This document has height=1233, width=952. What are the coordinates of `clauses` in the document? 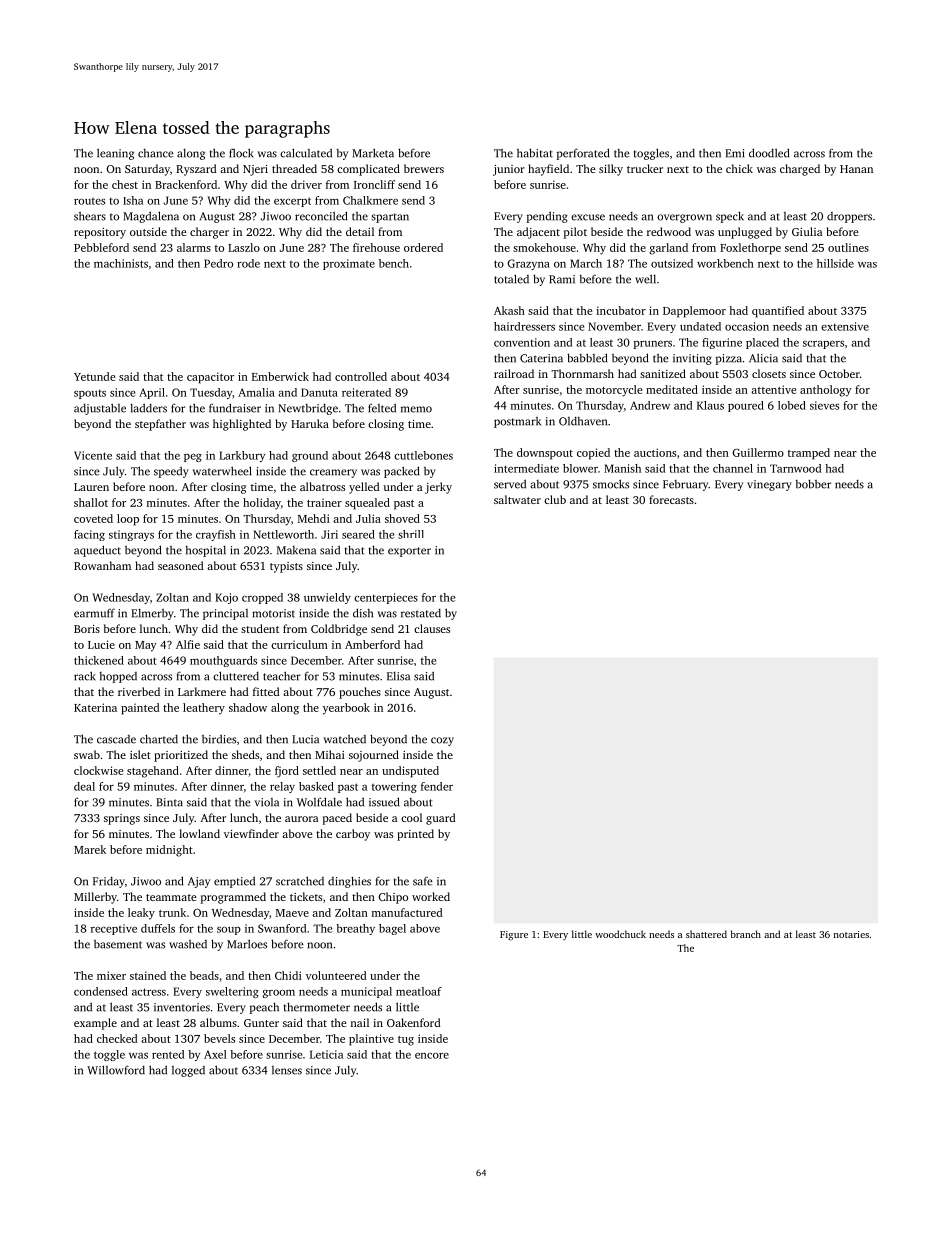 It's located at (432, 628).
